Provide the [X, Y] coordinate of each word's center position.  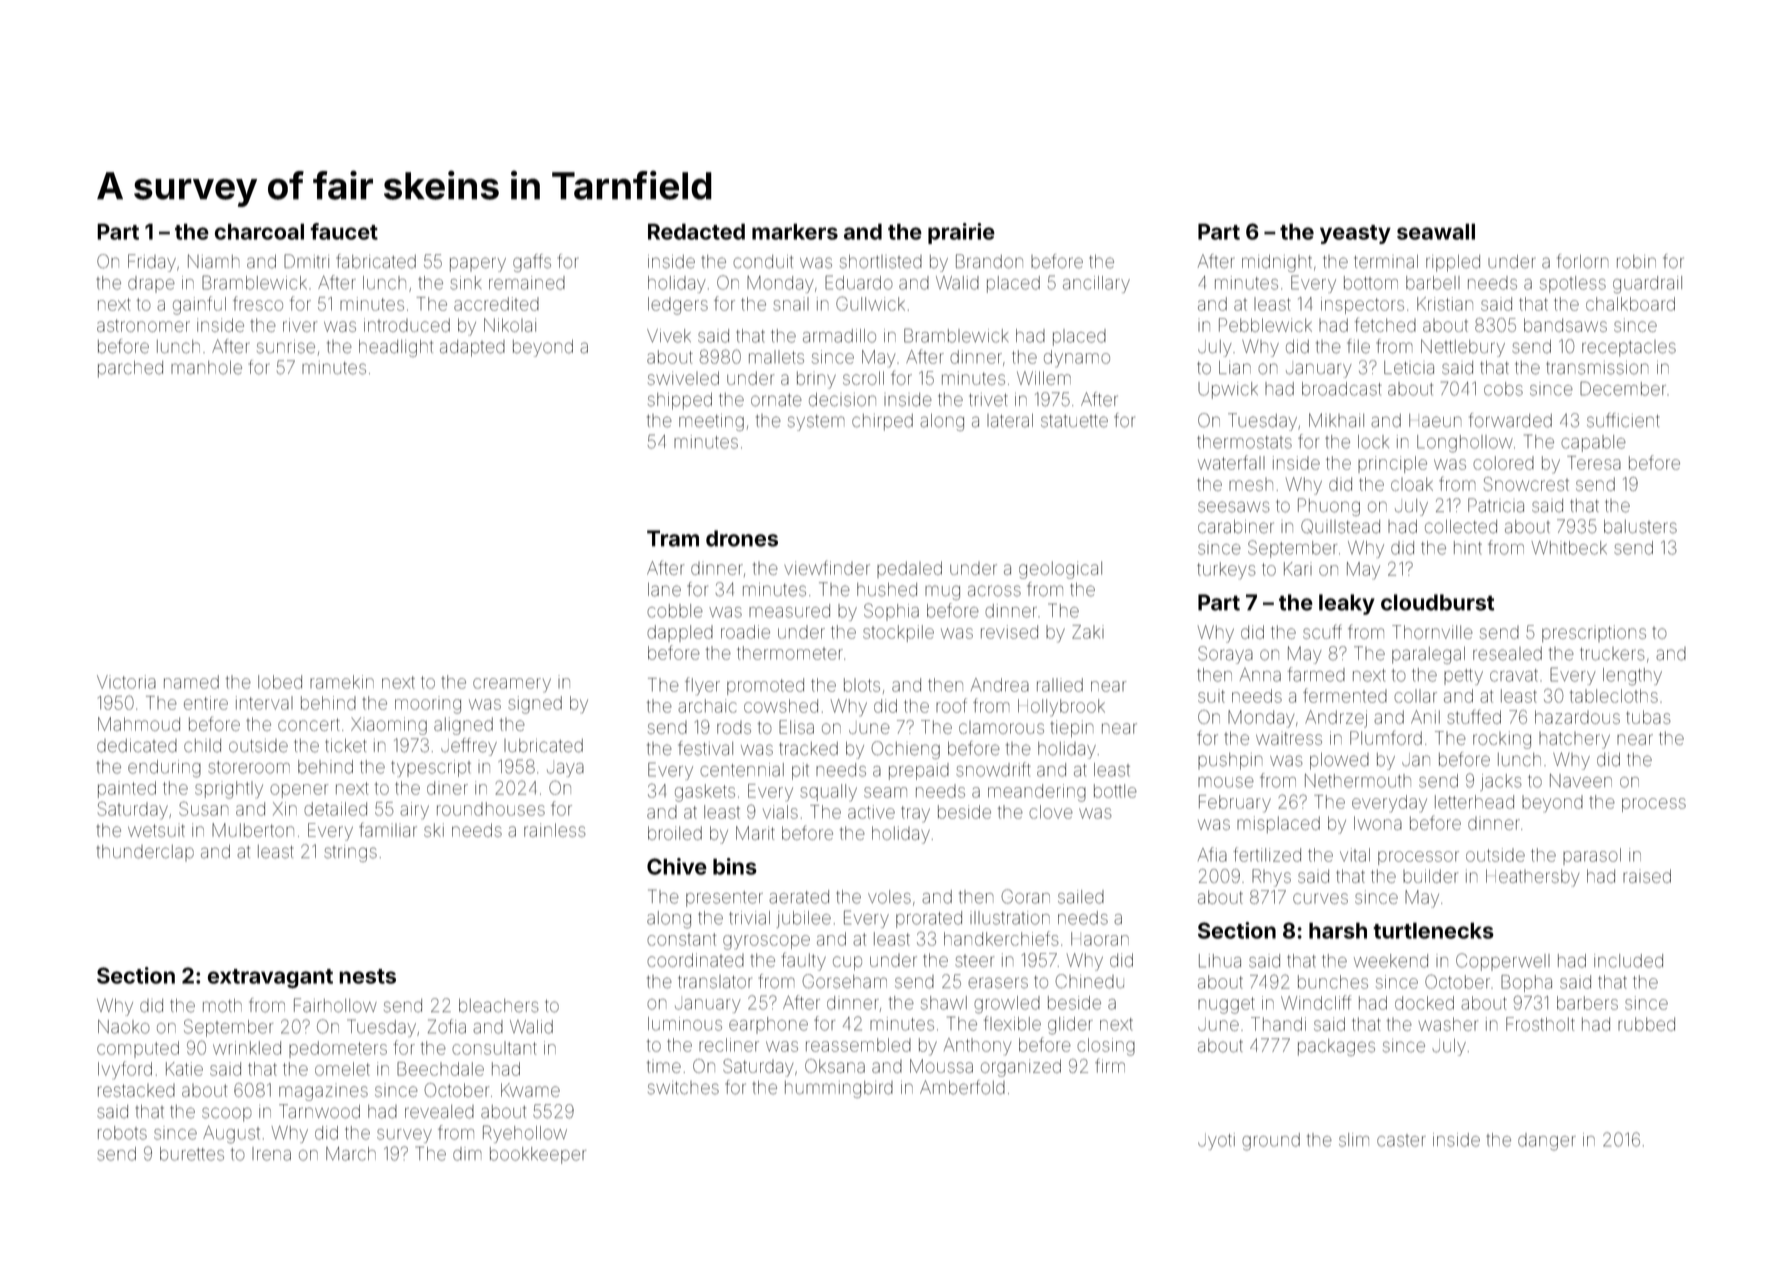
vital [1355, 855]
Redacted [696, 231]
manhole [206, 368]
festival [705, 748]
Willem [1044, 378]
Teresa [1594, 463]
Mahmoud [139, 724]
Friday [152, 263]
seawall [1436, 231]
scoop [227, 1114]
